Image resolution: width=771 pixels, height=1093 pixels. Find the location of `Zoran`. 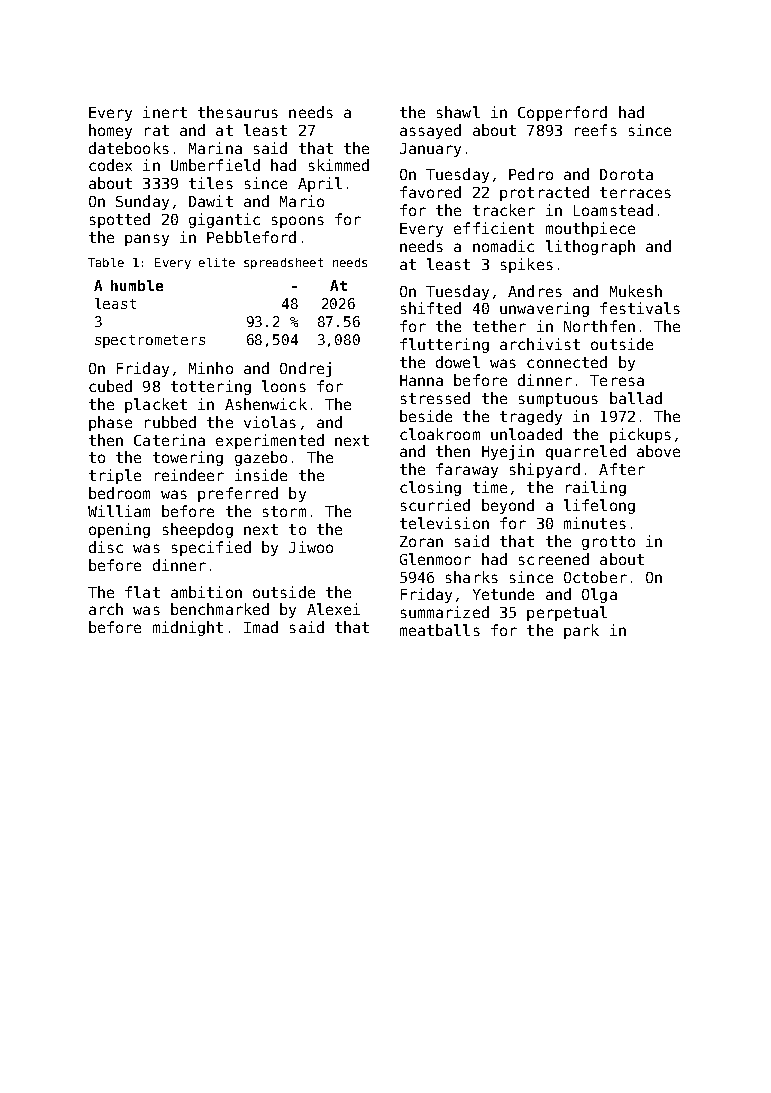

Zoran is located at coordinates (421, 541).
